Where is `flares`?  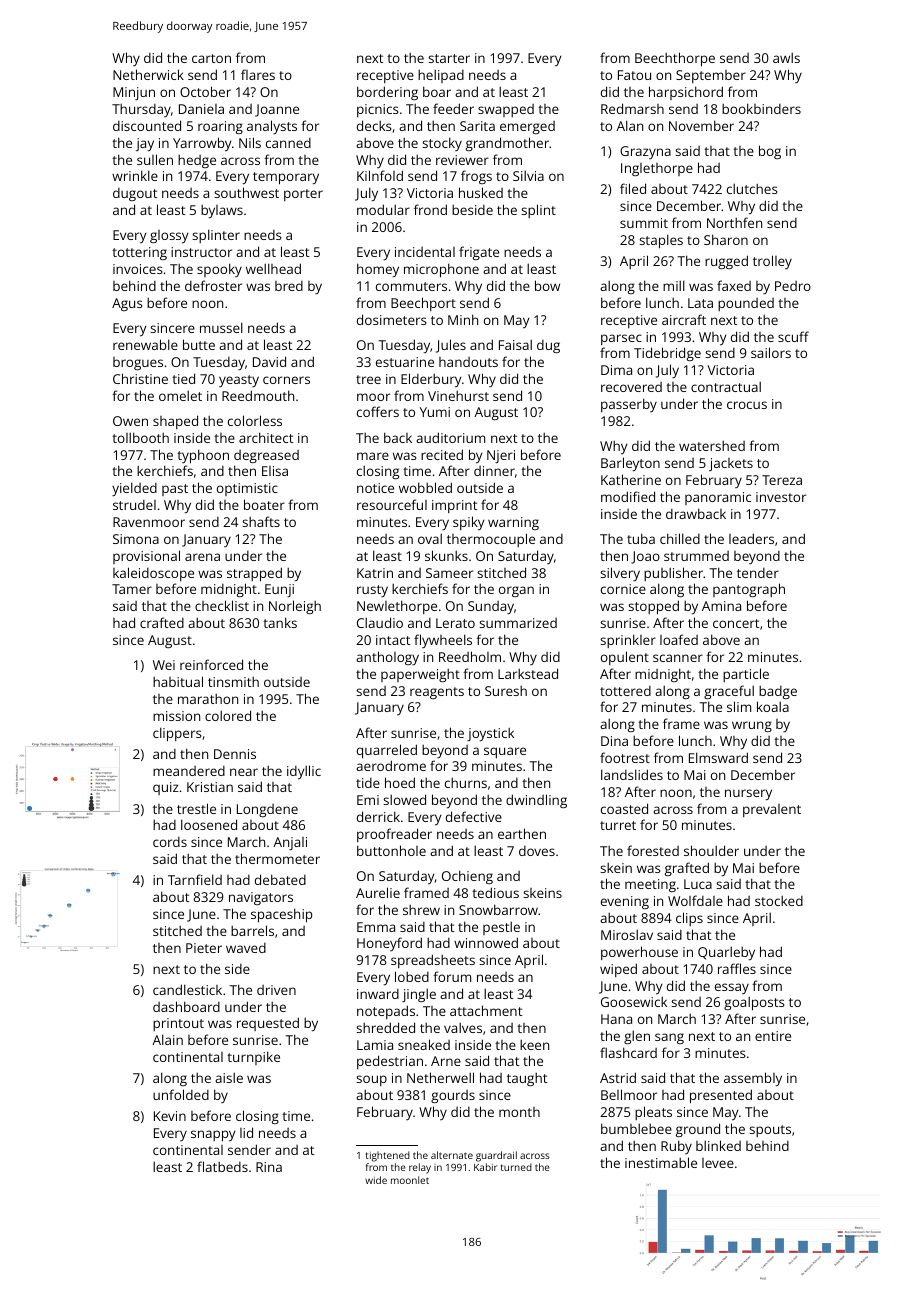
flares is located at coordinates (258, 74).
